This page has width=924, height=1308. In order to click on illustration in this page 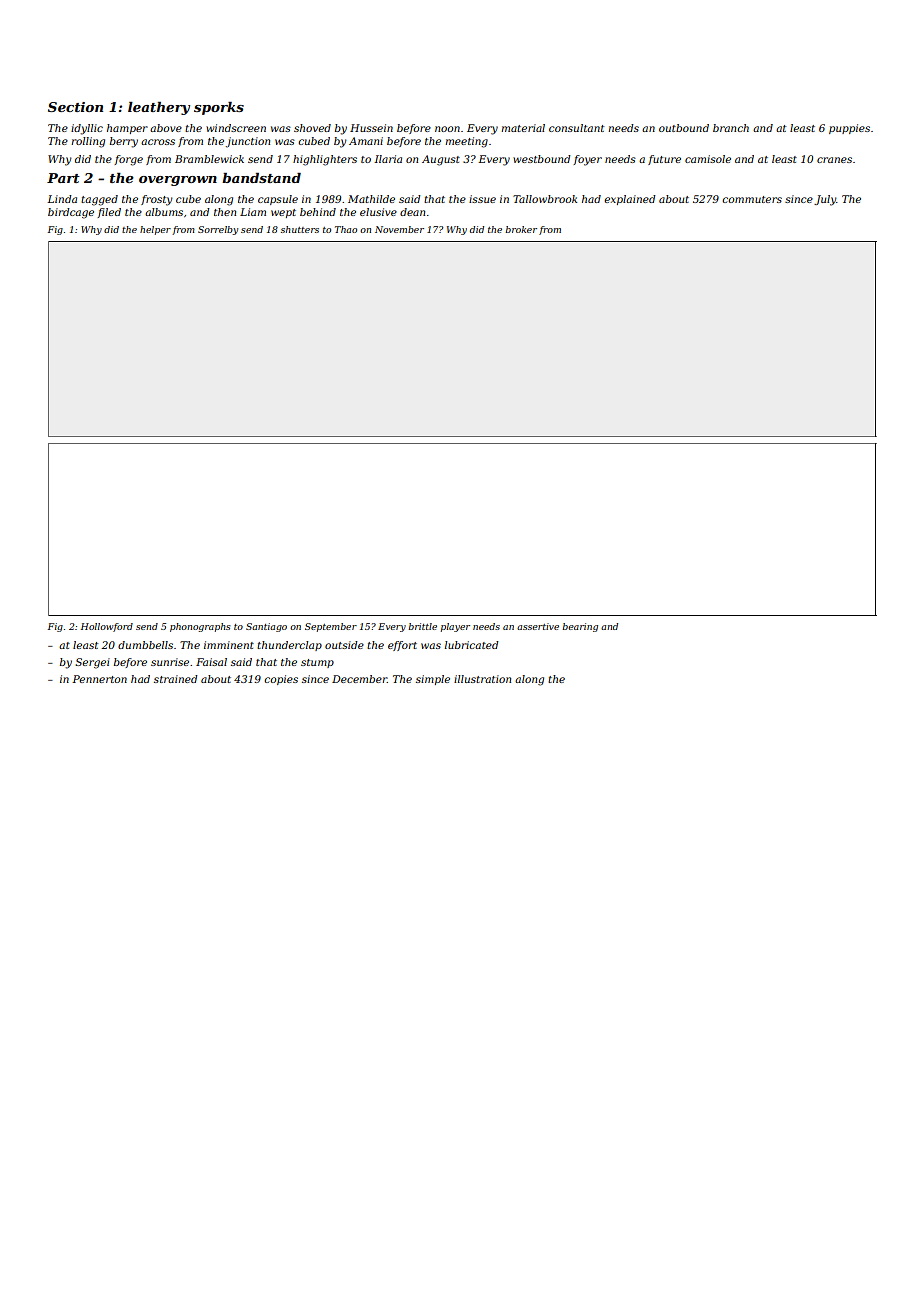, I will do `click(482, 679)`.
